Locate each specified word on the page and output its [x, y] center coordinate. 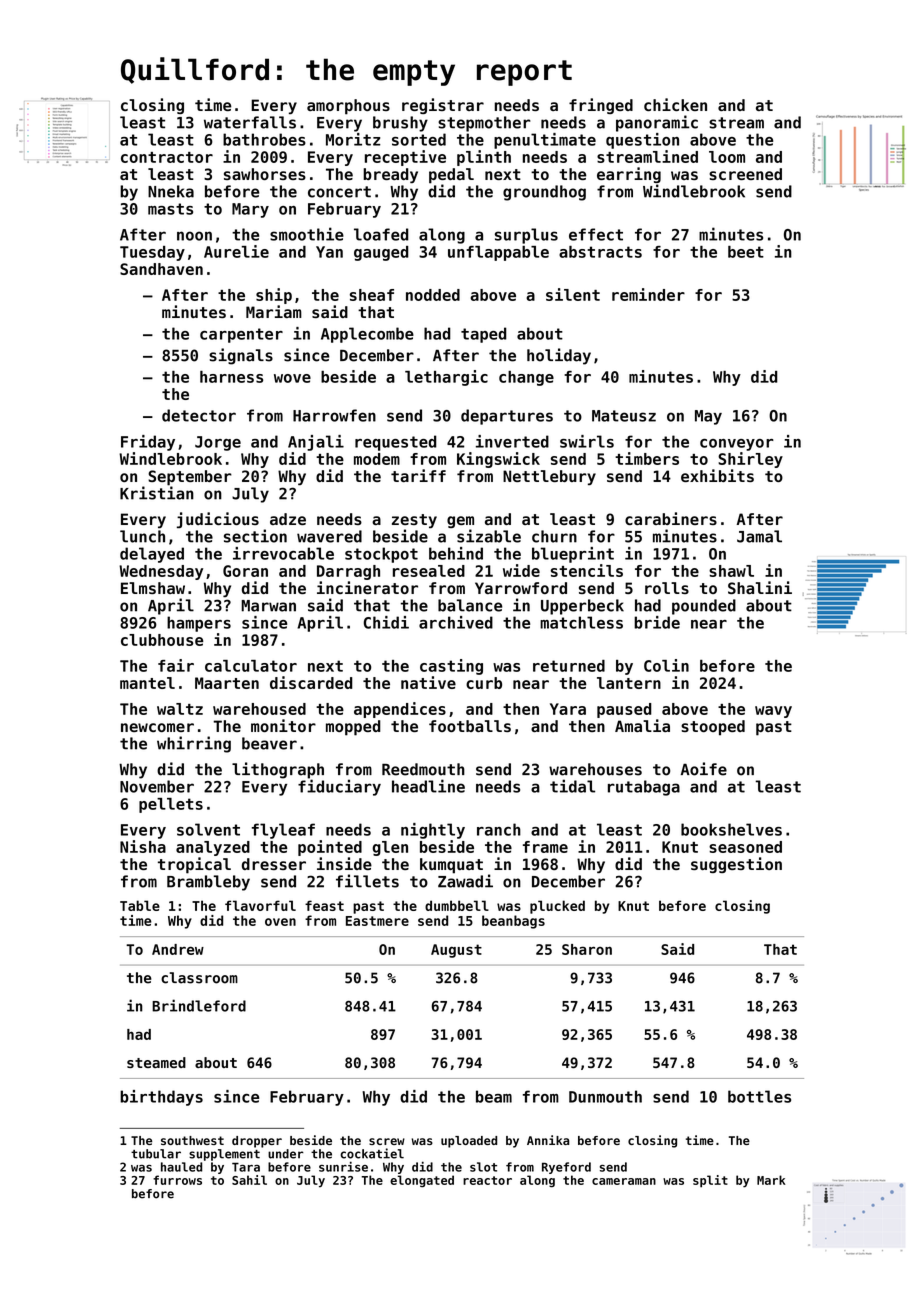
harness [231, 377]
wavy [773, 712]
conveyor [737, 445]
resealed [429, 571]
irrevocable [283, 553]
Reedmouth [423, 769]
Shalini [760, 587]
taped [484, 335]
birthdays [161, 1098]
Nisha [143, 846]
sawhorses [265, 174]
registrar [443, 106]
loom [727, 157]
